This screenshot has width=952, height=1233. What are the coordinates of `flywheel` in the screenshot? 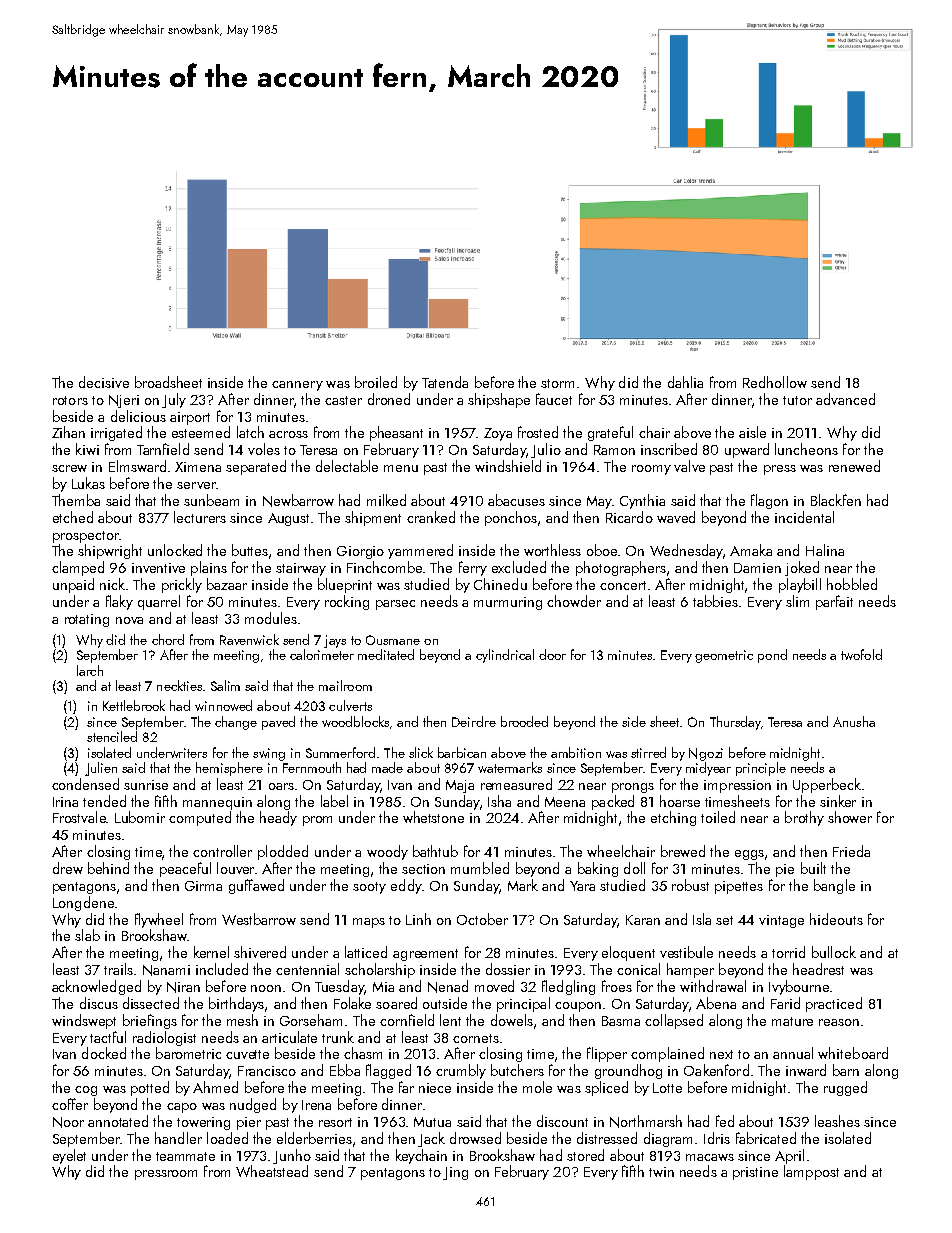 It's located at (159, 920).
